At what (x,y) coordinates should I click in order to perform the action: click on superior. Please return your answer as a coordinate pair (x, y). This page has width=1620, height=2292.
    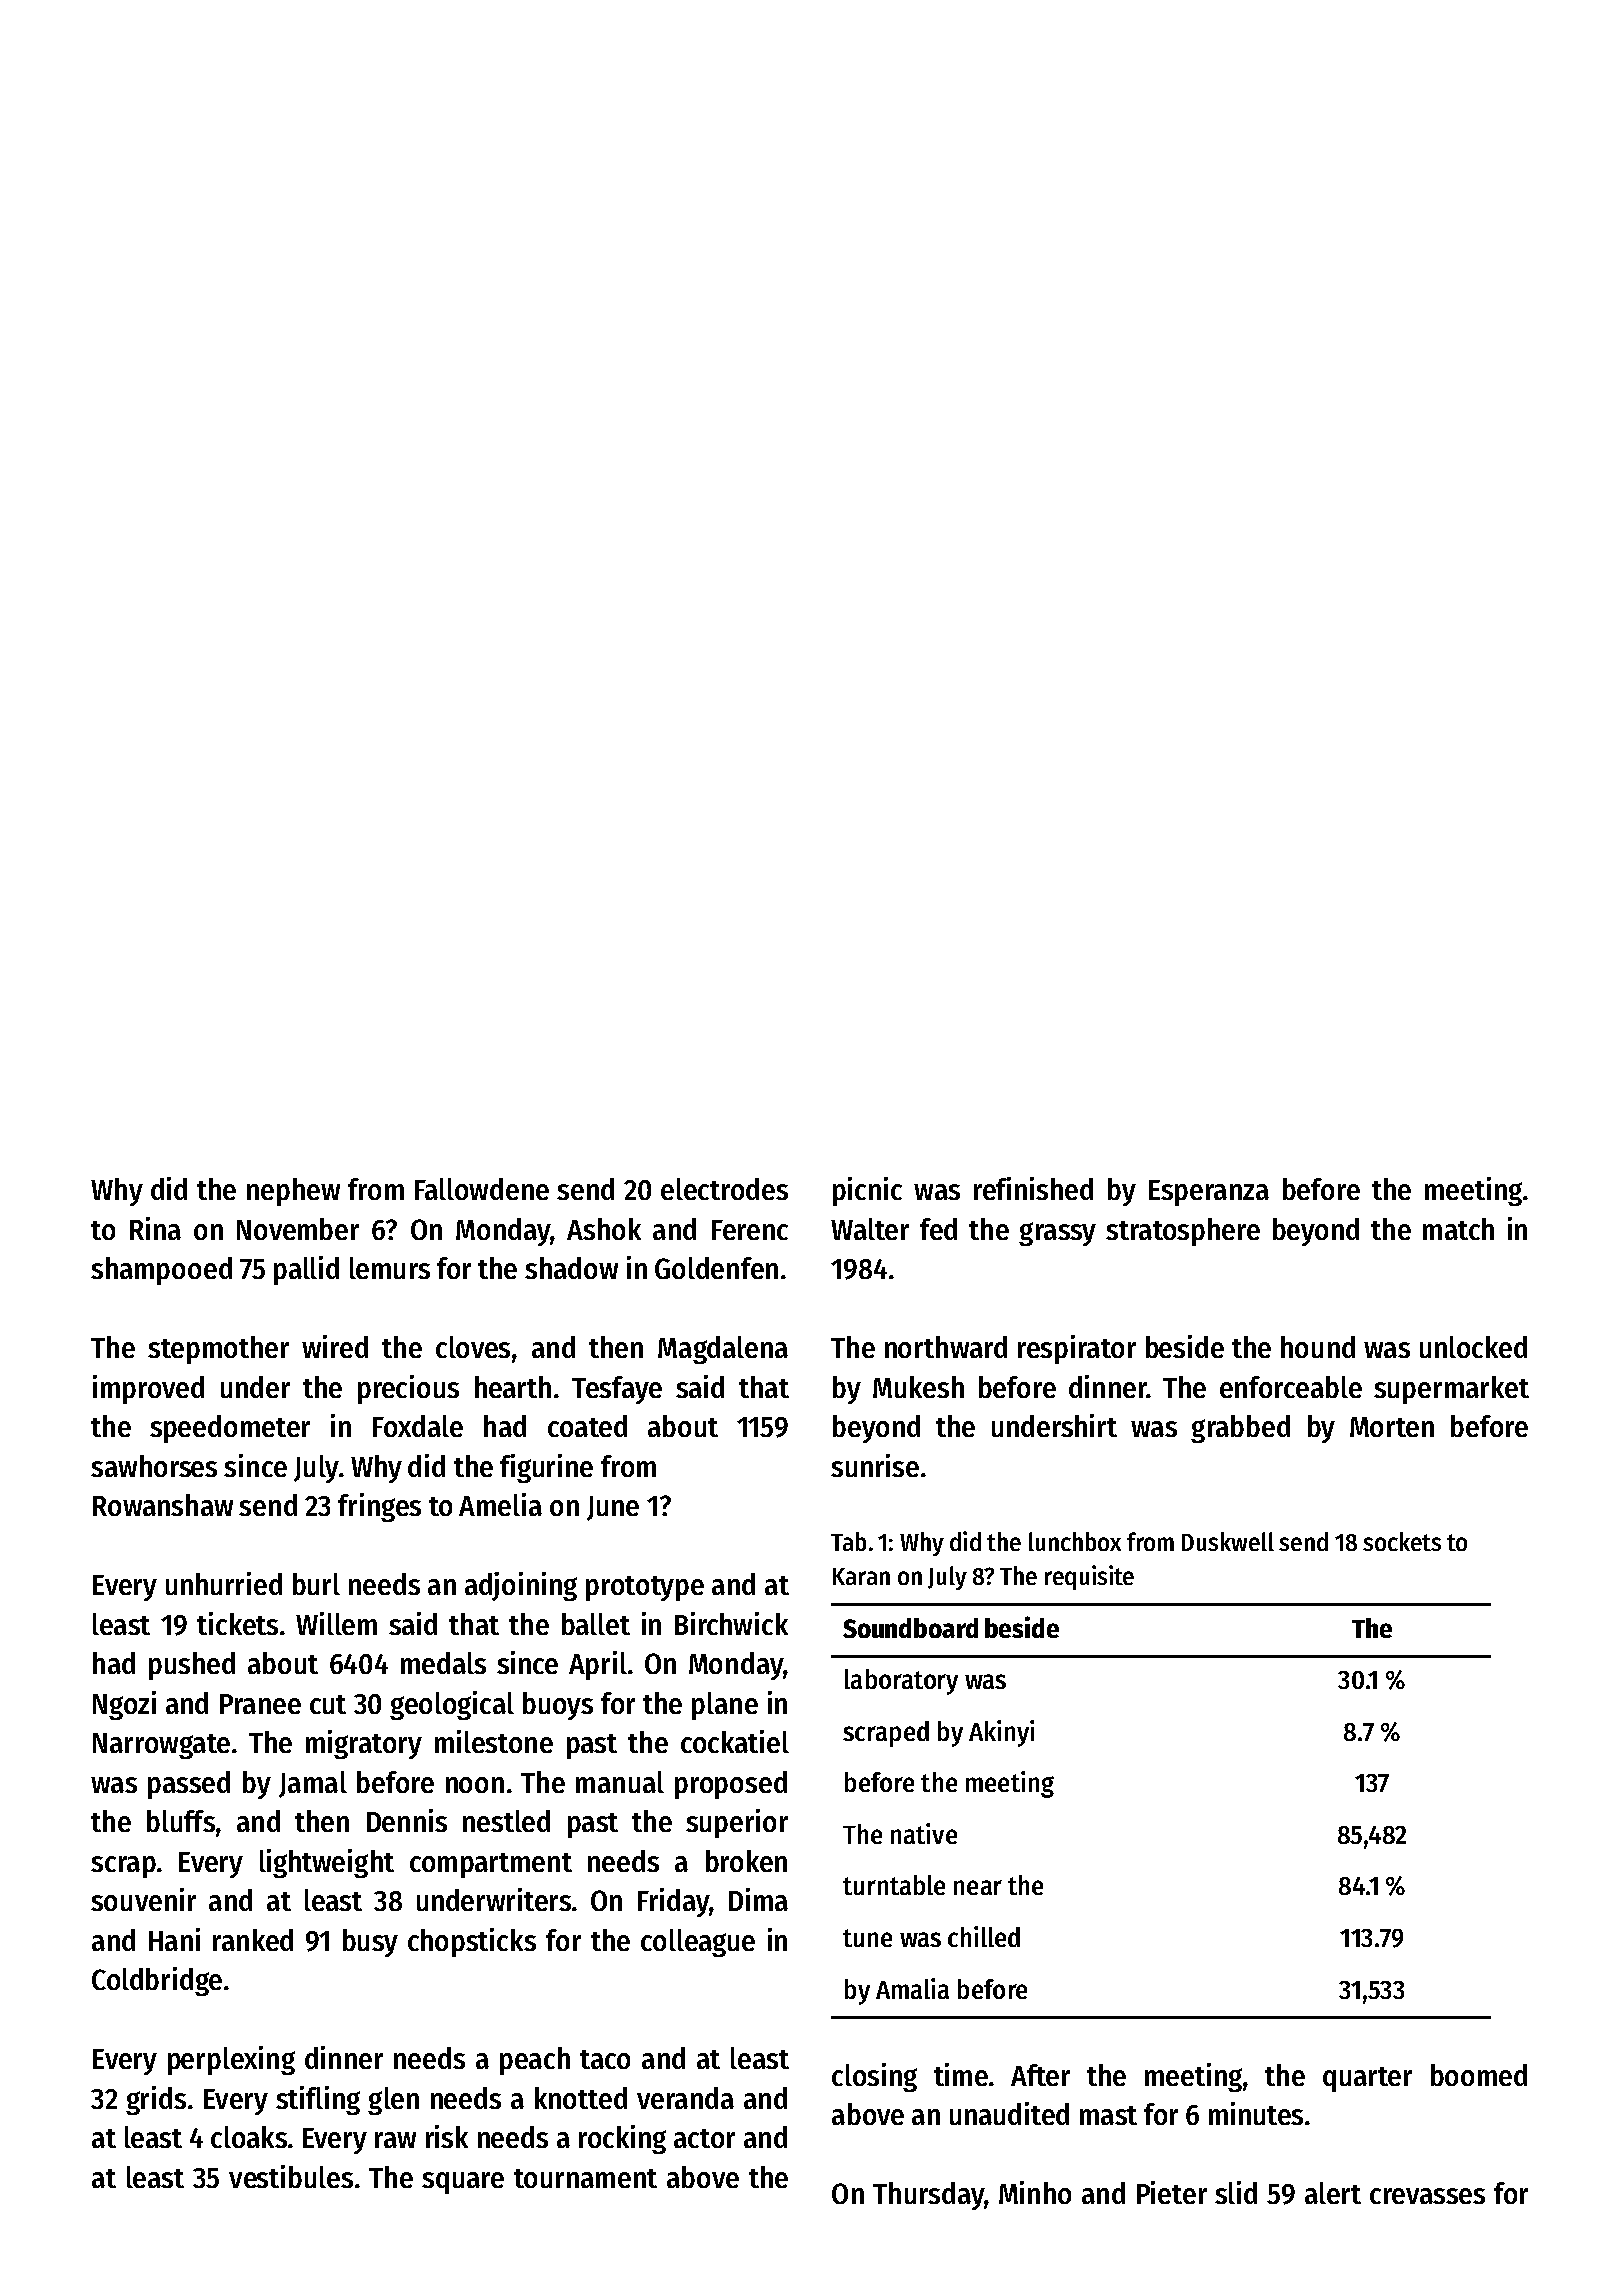
    Looking at the image, I should click on (737, 1823).
